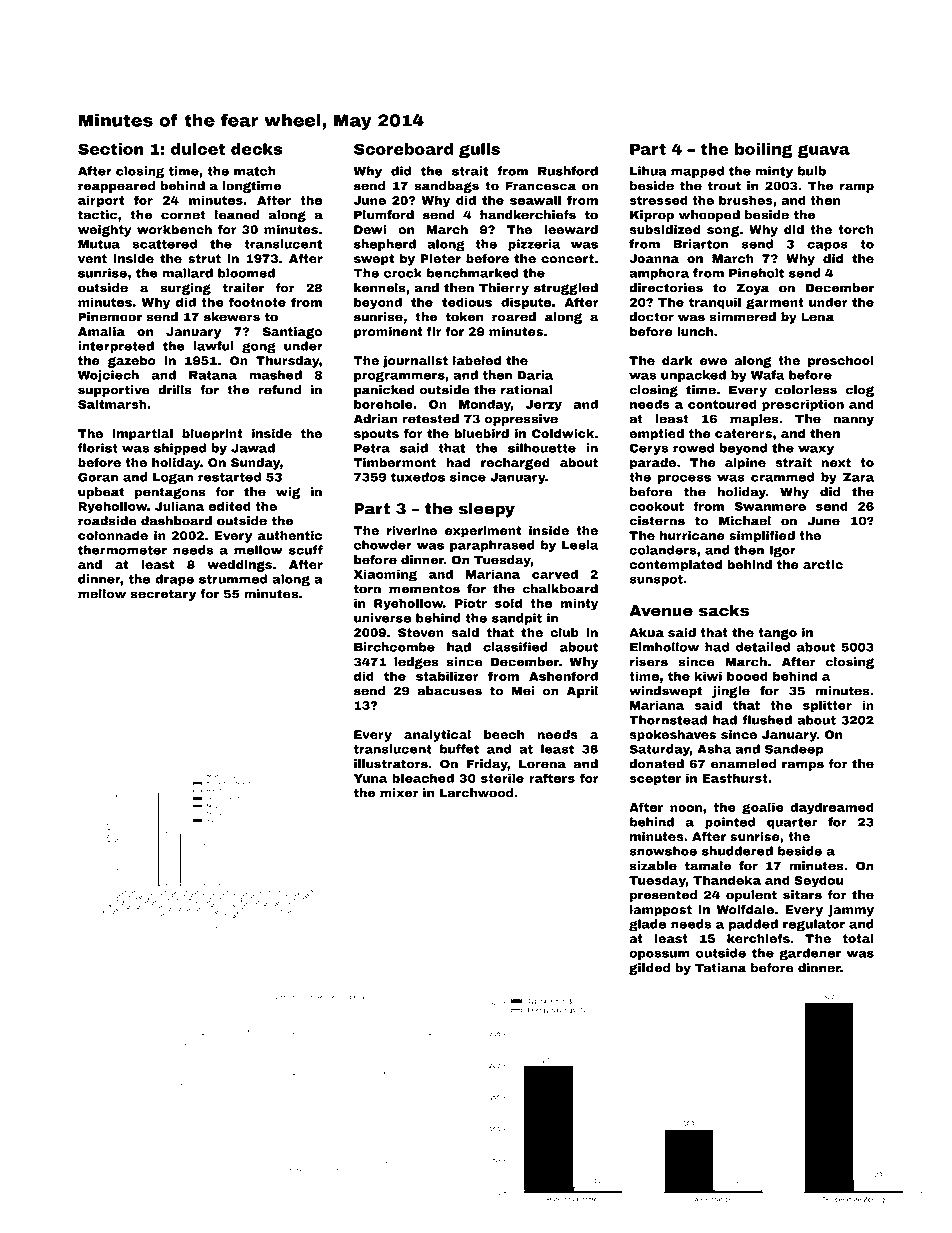 This screenshot has height=1233, width=952. Describe the element at coordinates (98, 448) in the screenshot. I see `florist` at that location.
